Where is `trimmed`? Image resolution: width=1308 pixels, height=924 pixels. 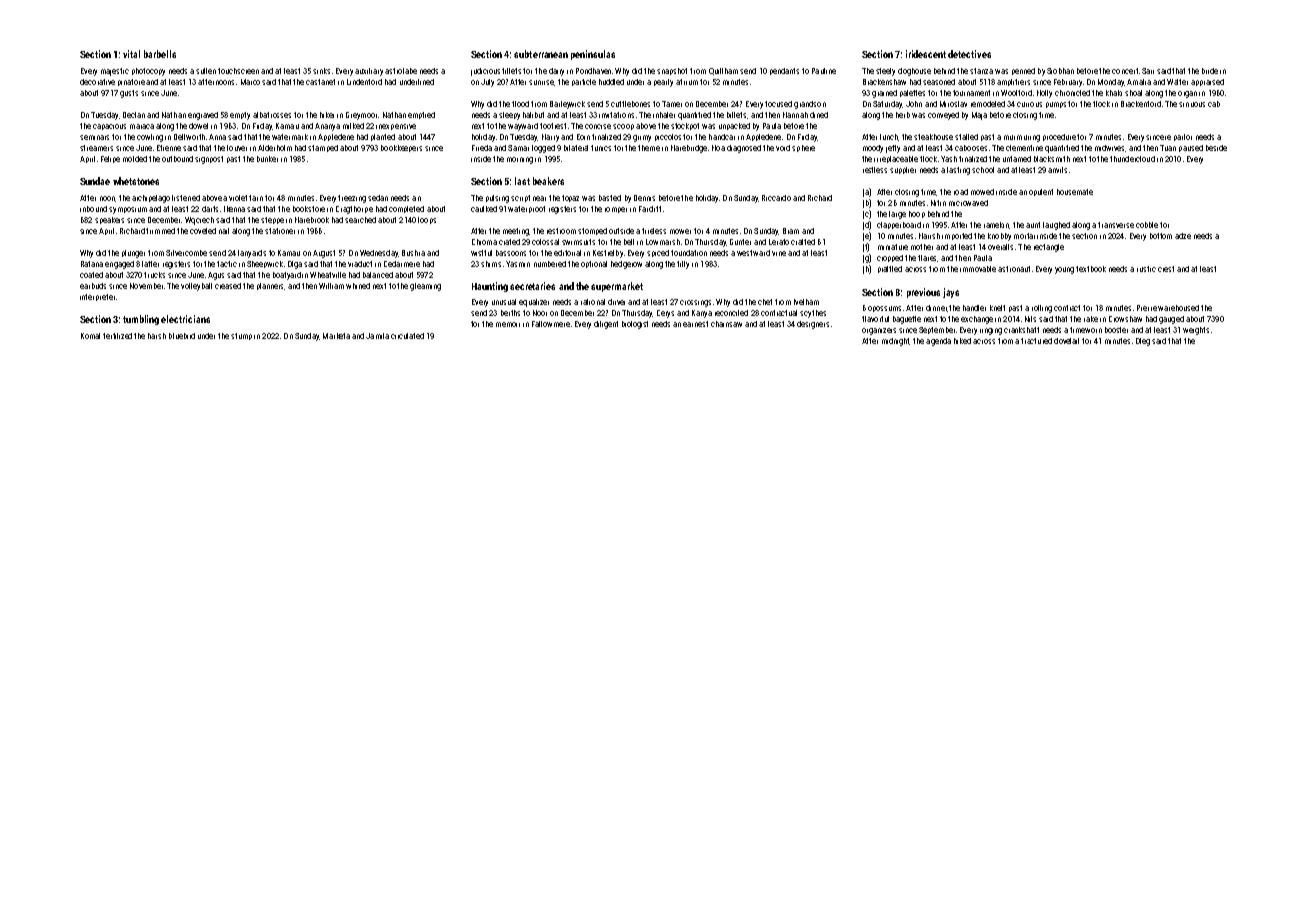
trimmed is located at coordinates (160, 231).
